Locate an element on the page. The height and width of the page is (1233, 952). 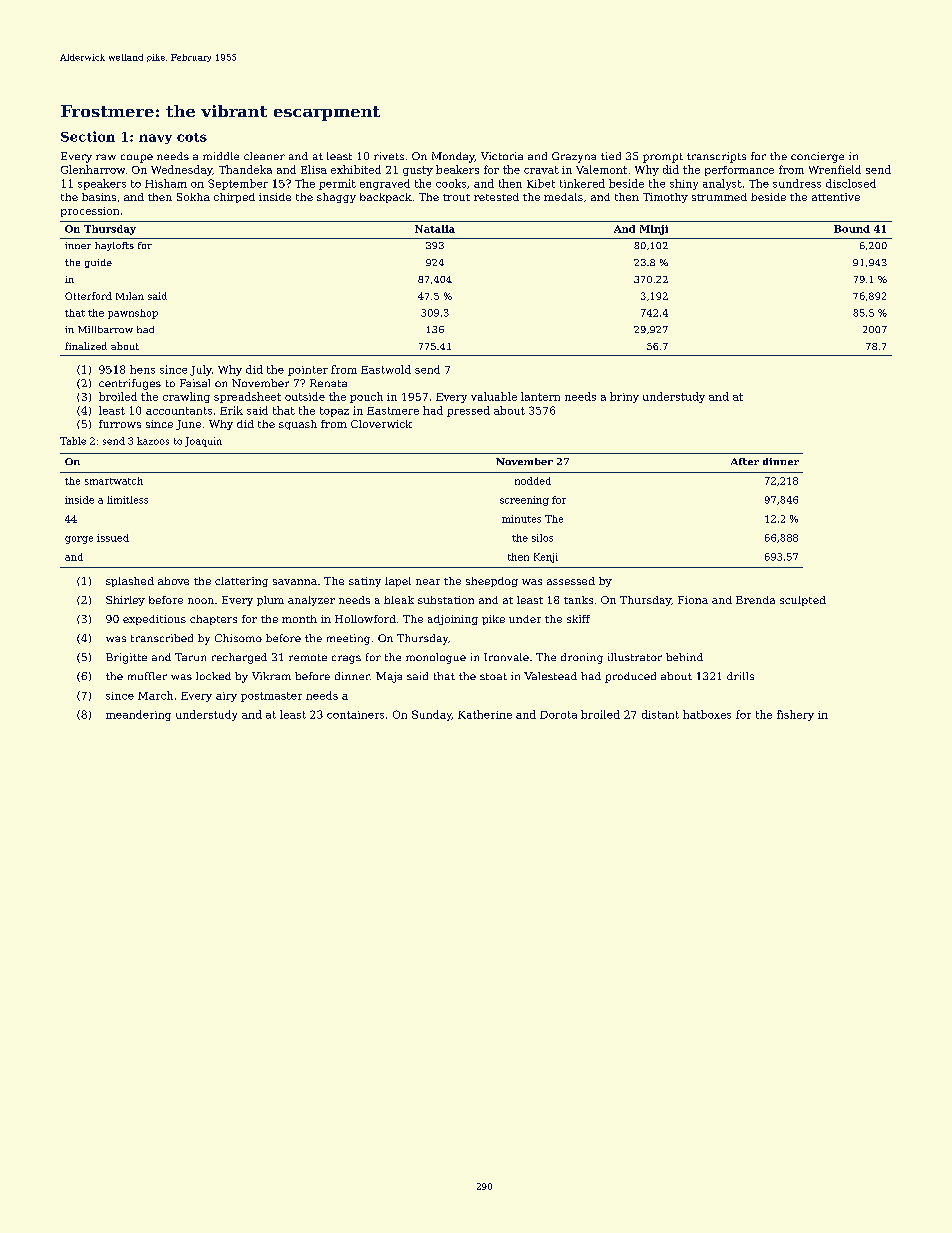
Sunday is located at coordinates (432, 715).
